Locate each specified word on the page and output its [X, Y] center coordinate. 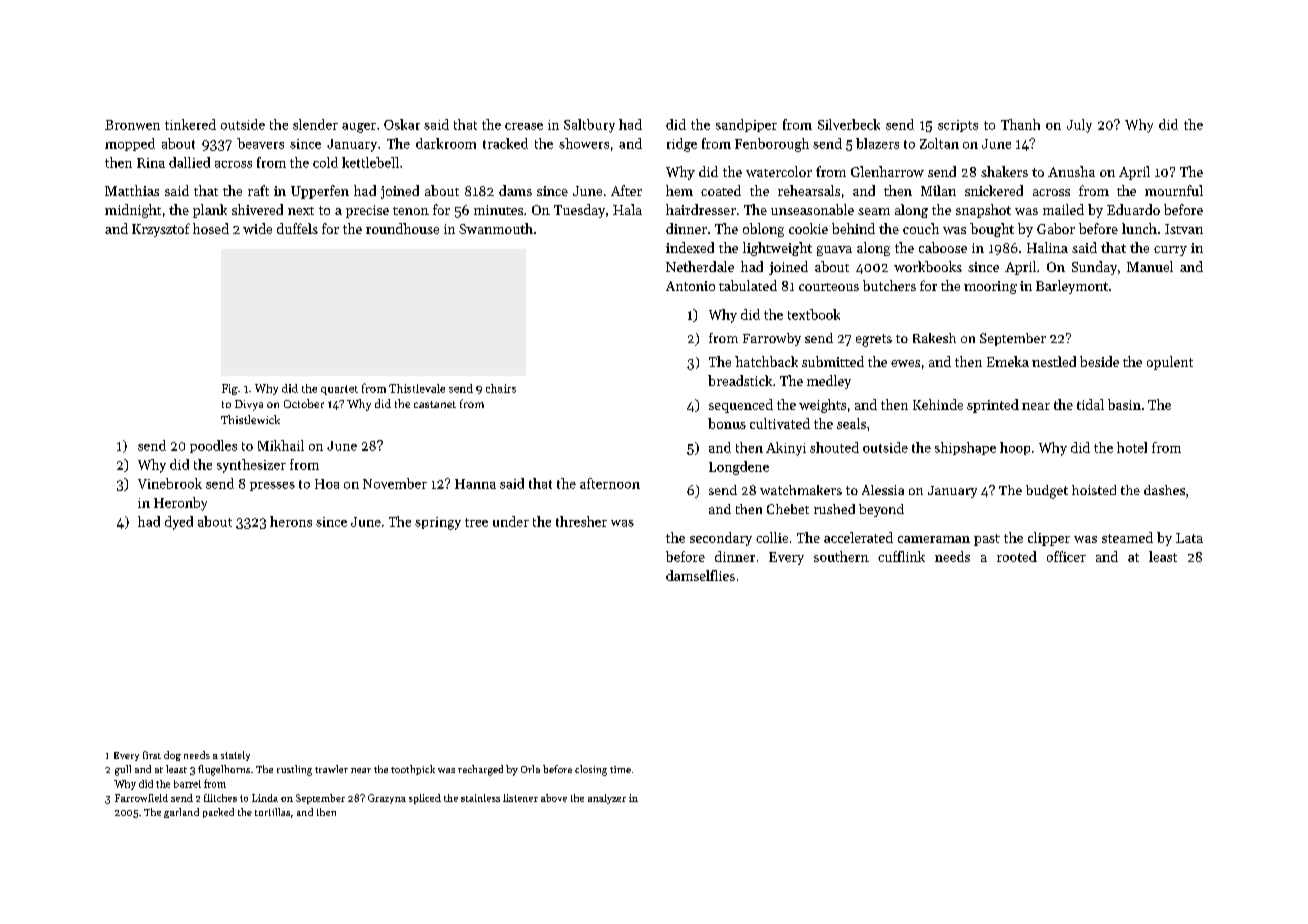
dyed [179, 523]
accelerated [858, 537]
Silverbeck [849, 124]
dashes [1164, 490]
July [1079, 126]
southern [841, 556]
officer [1066, 556]
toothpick [413, 770]
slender [315, 124]
